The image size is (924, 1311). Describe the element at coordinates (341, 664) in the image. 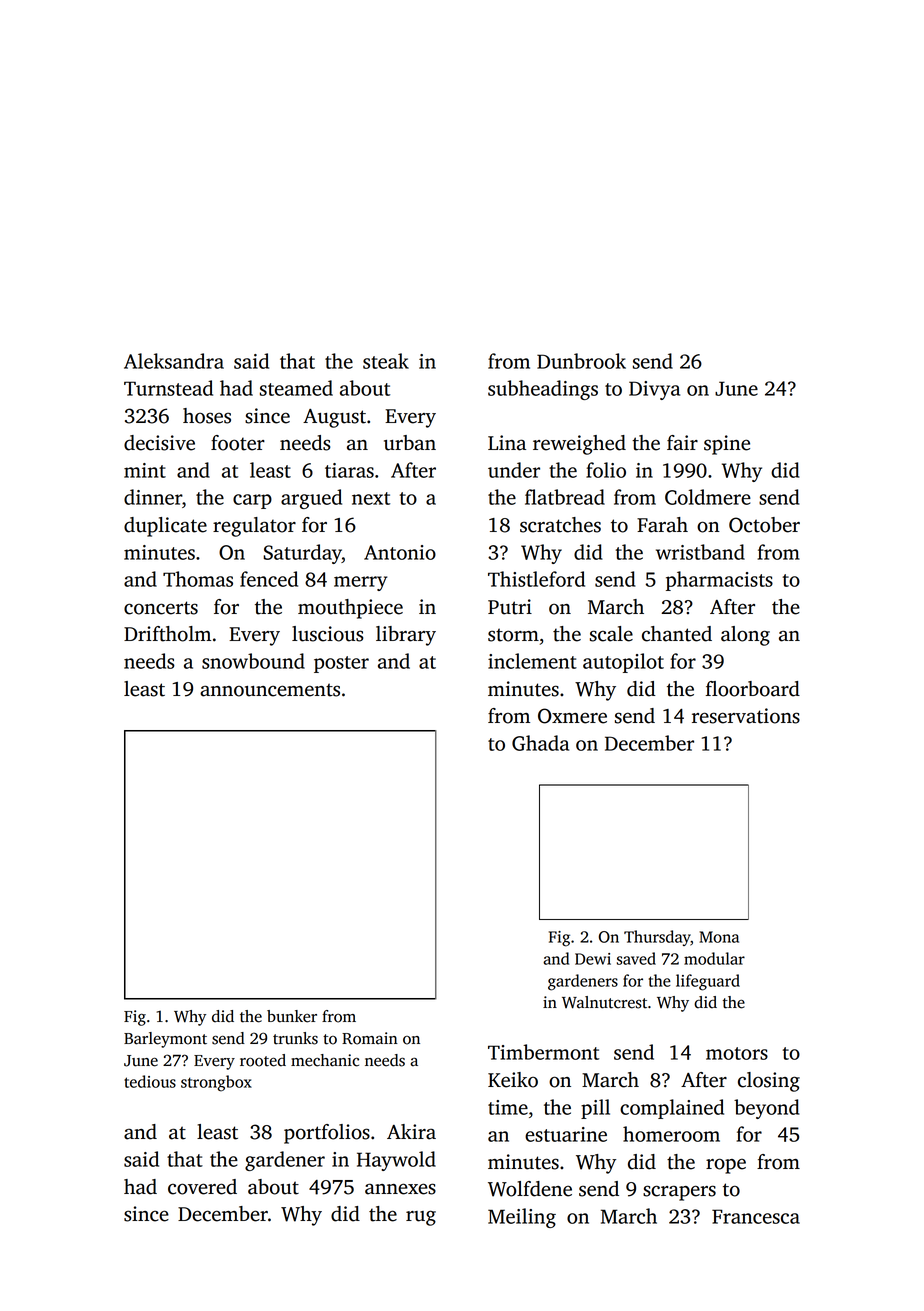

I see `poster` at that location.
